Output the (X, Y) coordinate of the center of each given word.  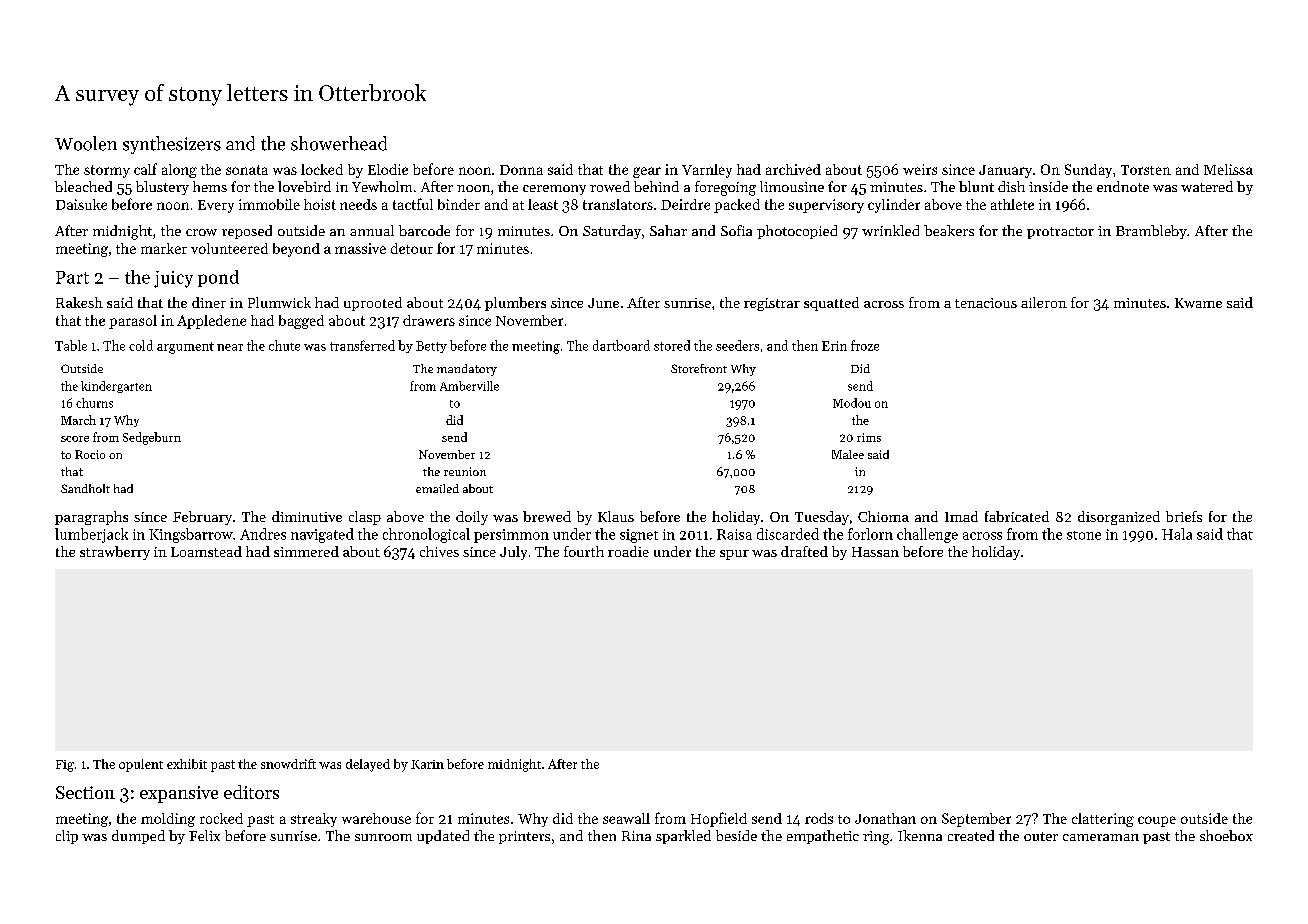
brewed (547, 516)
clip (67, 837)
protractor (1060, 233)
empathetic (823, 837)
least (543, 204)
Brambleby (1151, 232)
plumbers (515, 304)
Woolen (86, 143)
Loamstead (206, 551)
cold (141, 345)
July (513, 553)
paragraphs (91, 518)
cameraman (1101, 837)
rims (869, 437)
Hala (1177, 534)
